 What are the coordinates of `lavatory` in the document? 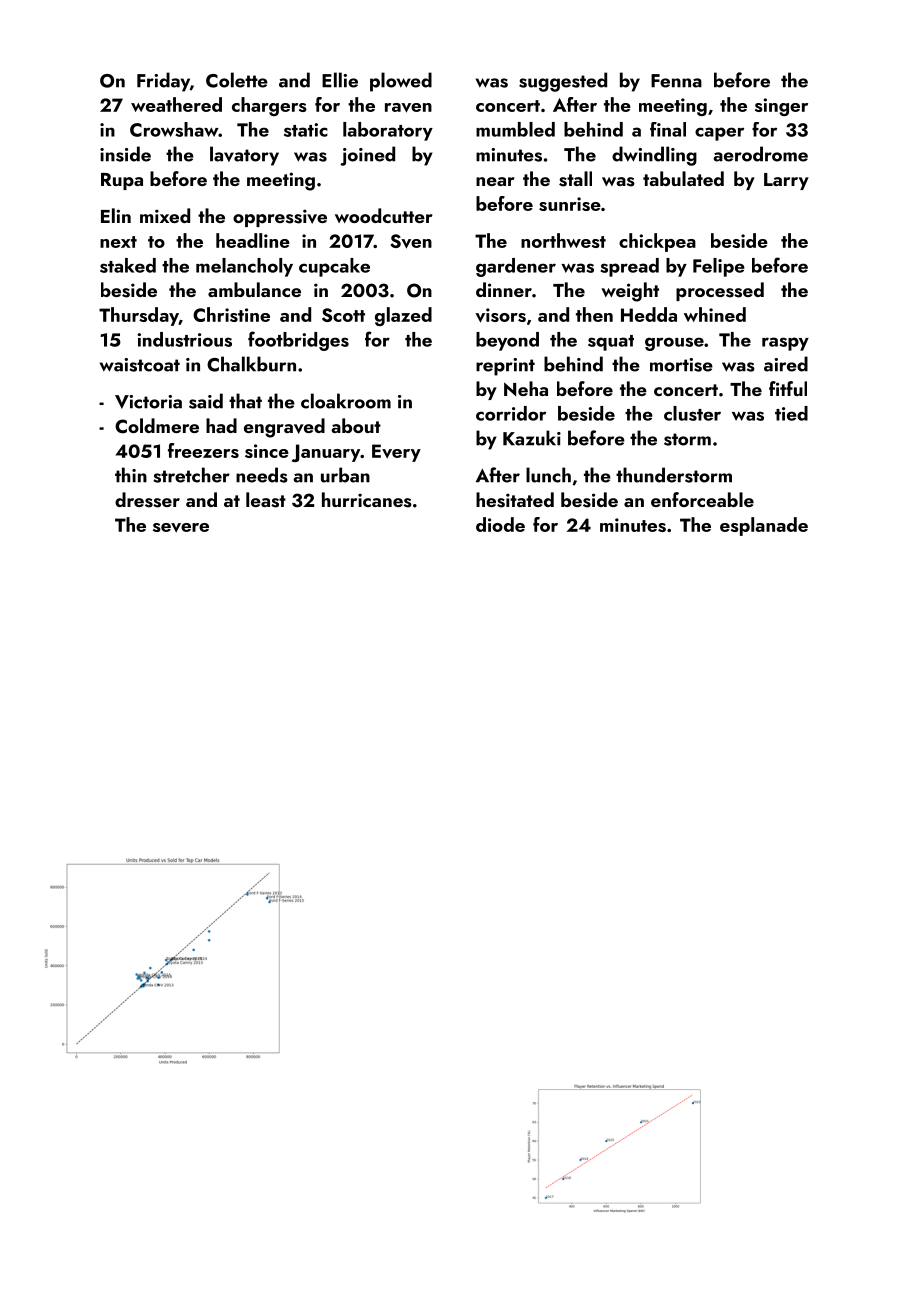 It's located at (244, 156).
